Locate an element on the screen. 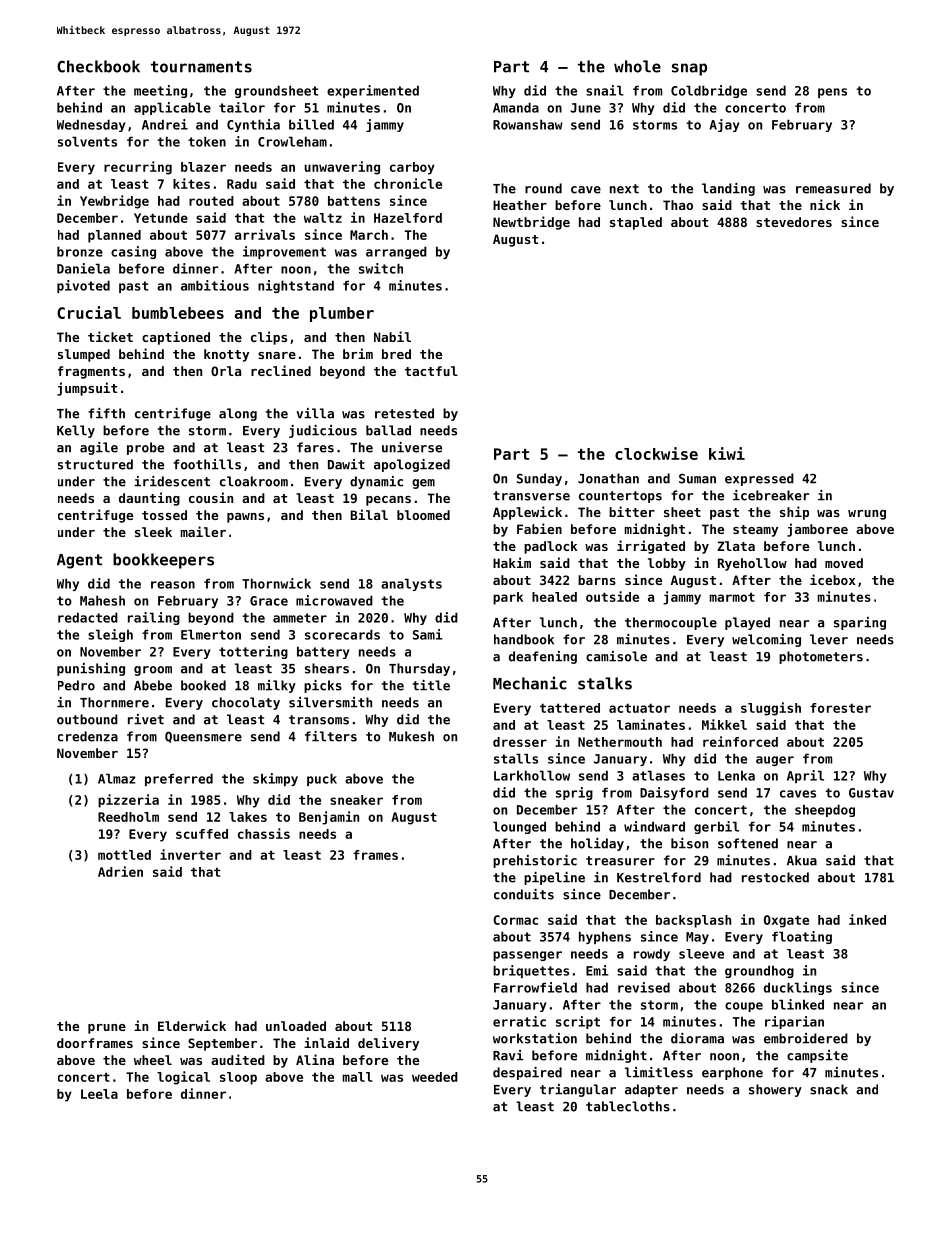 The height and width of the screenshot is (1233, 952). chronicle is located at coordinates (408, 183).
